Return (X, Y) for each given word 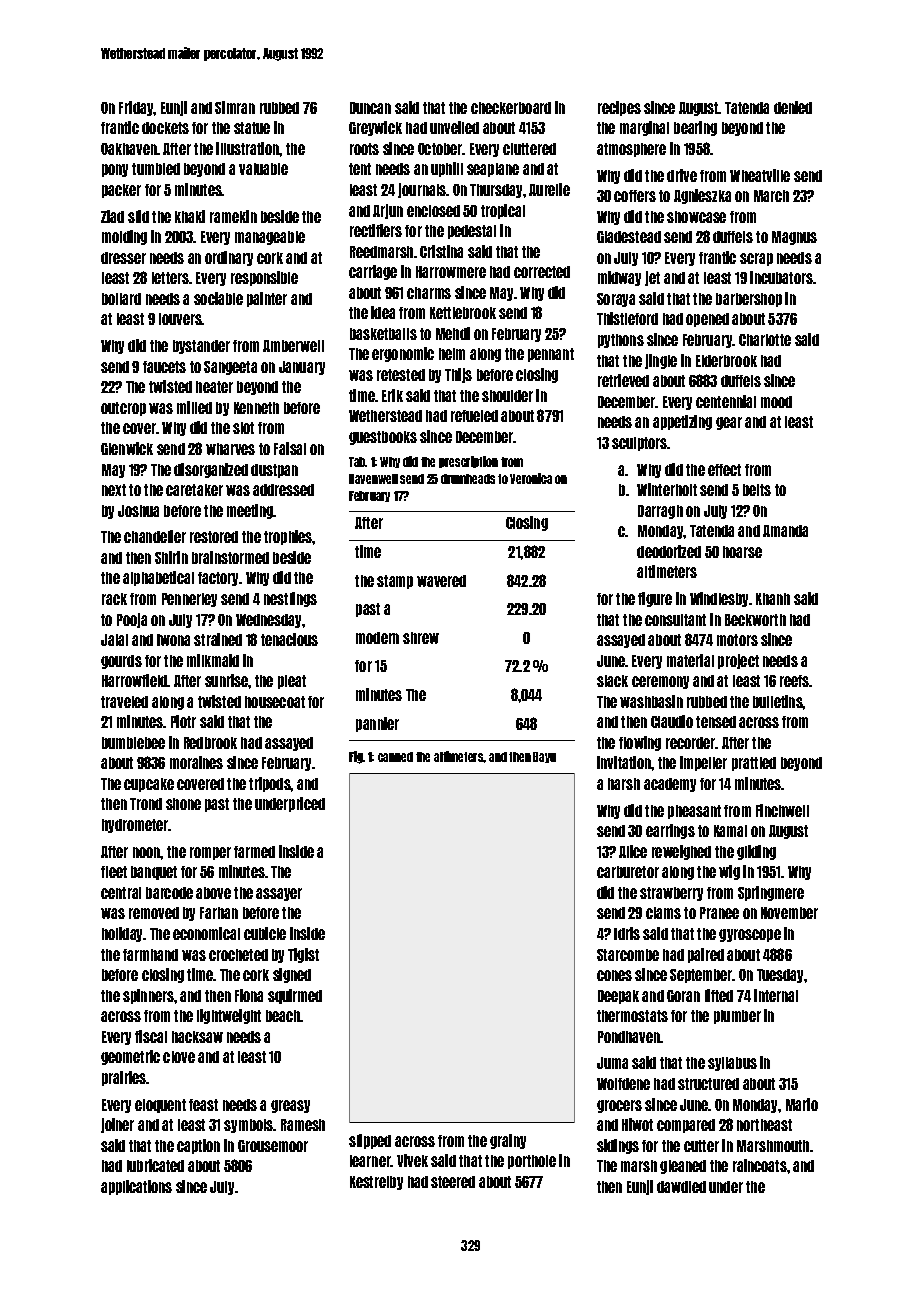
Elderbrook (726, 361)
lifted (719, 995)
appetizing (682, 422)
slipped (370, 1141)
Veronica (531, 478)
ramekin (233, 216)
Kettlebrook (463, 313)
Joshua (138, 511)
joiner (117, 1125)
